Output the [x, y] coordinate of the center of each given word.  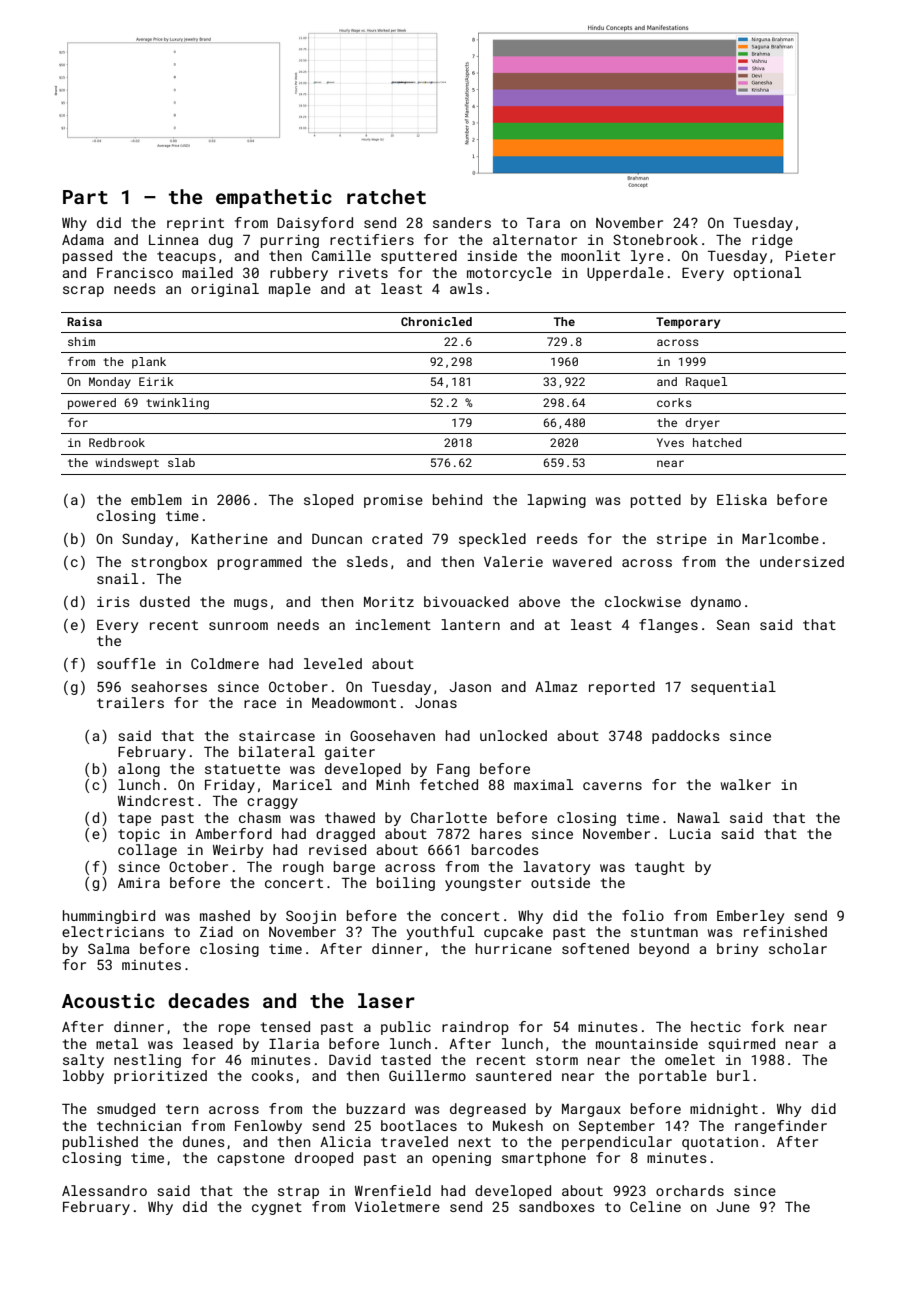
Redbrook [117, 442]
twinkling [177, 404]
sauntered [513, 1075]
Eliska [742, 499]
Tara [543, 223]
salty [83, 1061]
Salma [108, 948]
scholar [798, 948]
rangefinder [781, 1127]
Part [85, 197]
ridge [772, 241]
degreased [488, 1110]
